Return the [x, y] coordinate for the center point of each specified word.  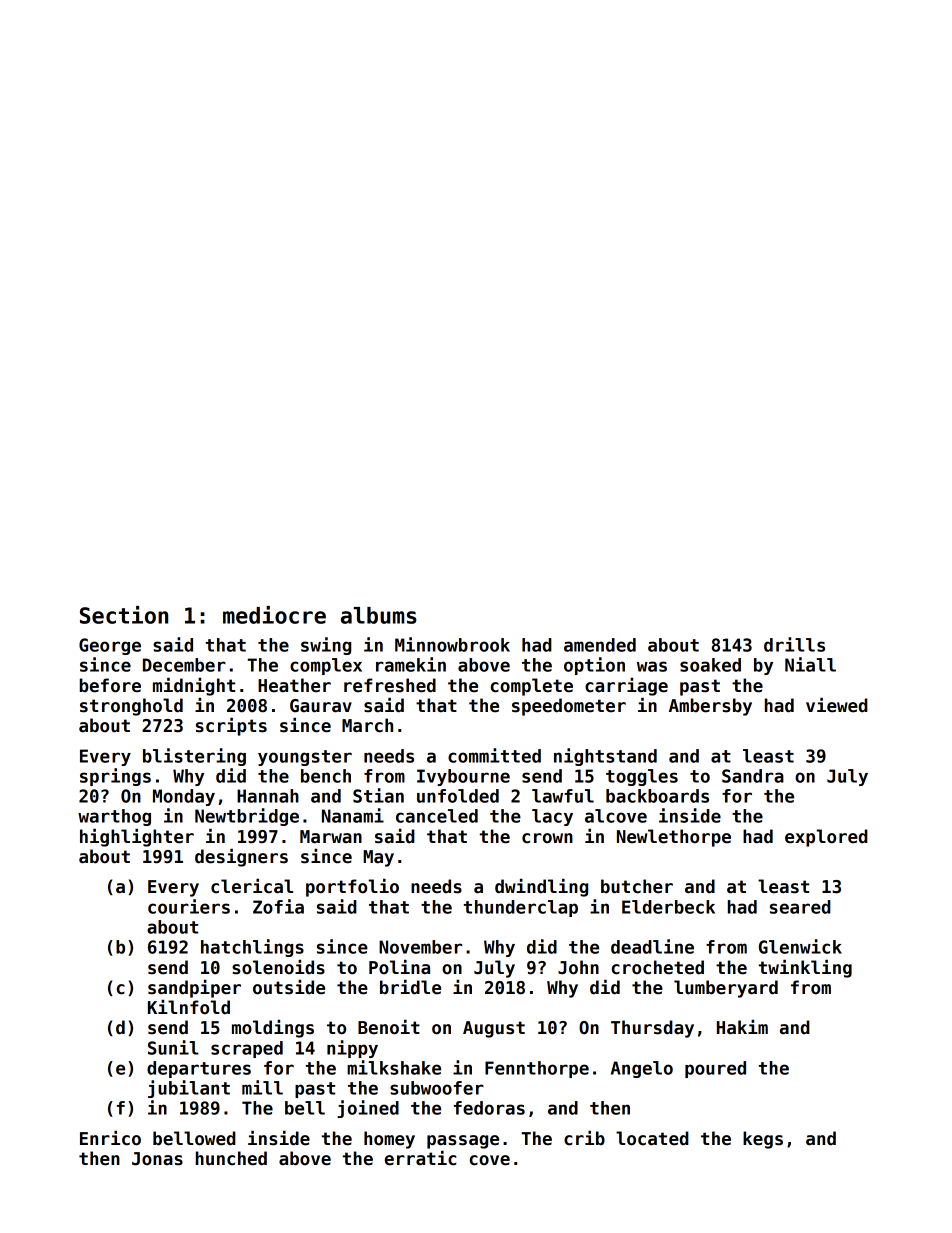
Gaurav [321, 706]
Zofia [278, 906]
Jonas [157, 1159]
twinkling [805, 969]
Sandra [753, 776]
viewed [837, 705]
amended [600, 645]
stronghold [131, 707]
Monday [184, 797]
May [378, 858]
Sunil [173, 1047]
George [110, 646]
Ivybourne [463, 777]
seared [800, 907]
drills [794, 644]
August [494, 1029]
